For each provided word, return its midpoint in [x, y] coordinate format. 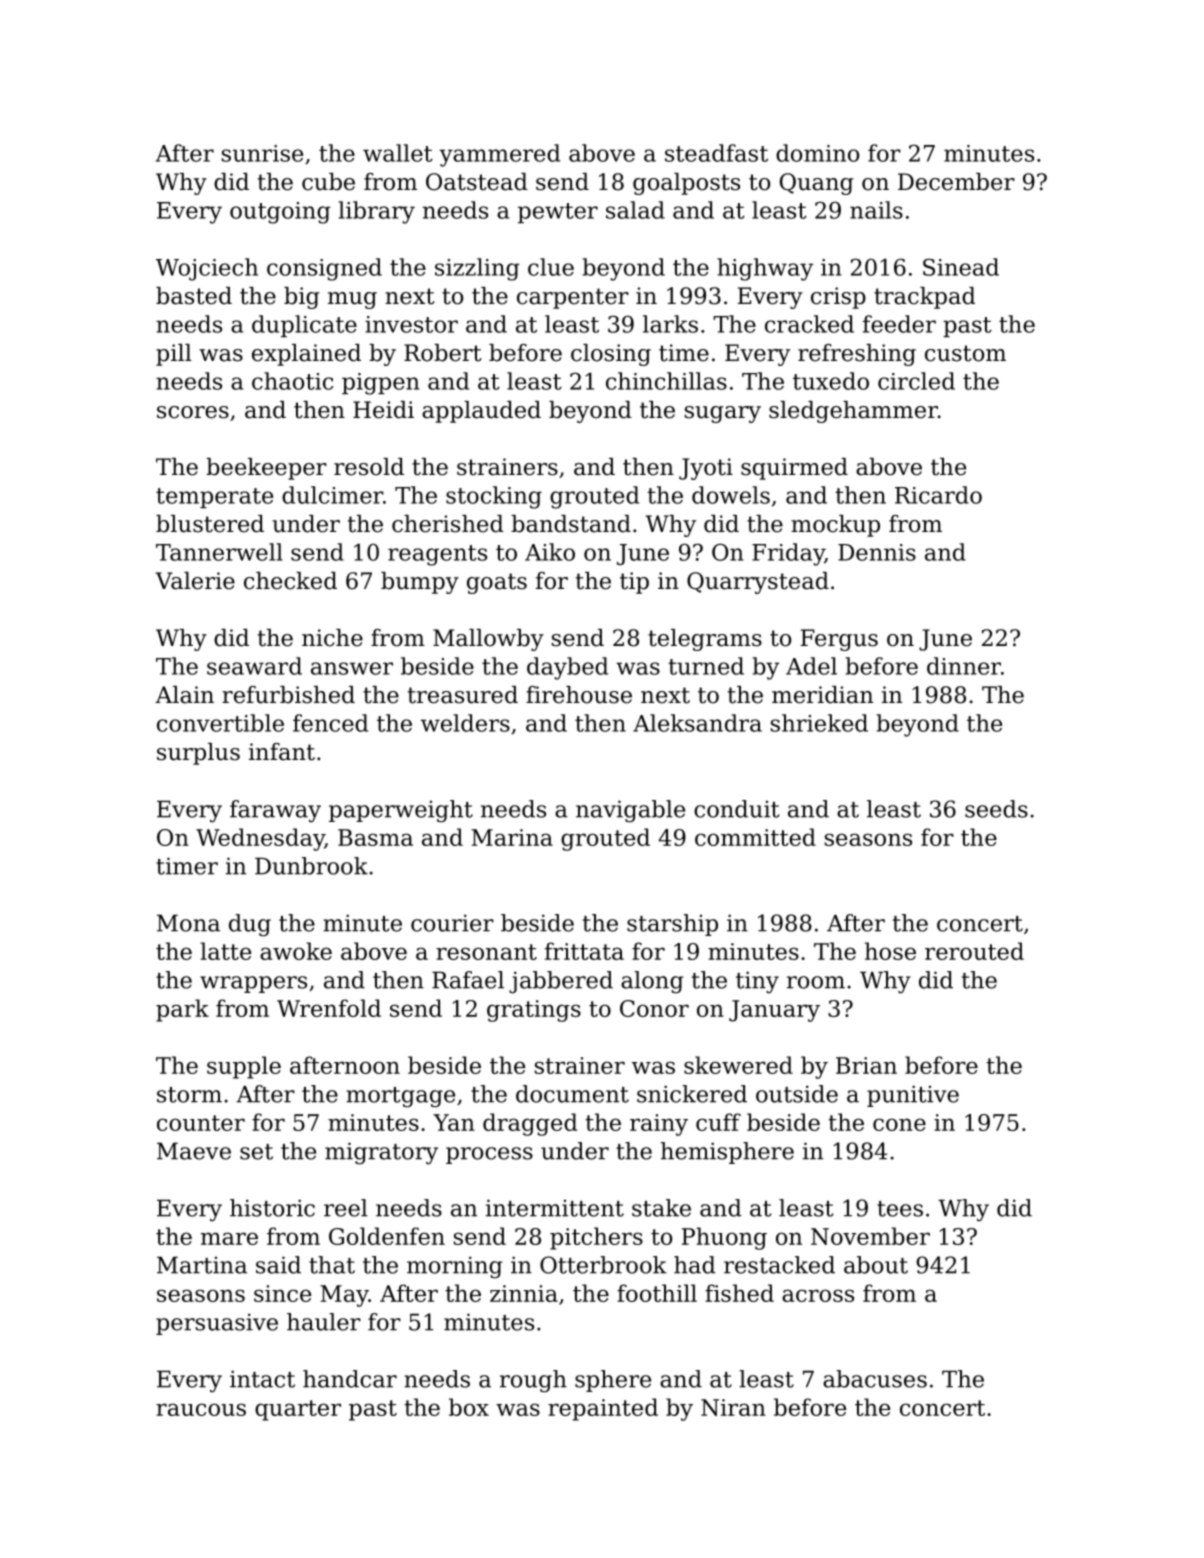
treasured [462, 695]
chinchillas [666, 381]
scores [193, 412]
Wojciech [207, 269]
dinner [964, 666]
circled [916, 381]
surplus [198, 754]
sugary [723, 414]
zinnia [524, 1293]
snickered [692, 1094]
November [870, 1236]
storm [189, 1095]
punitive [913, 1096]
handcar [350, 1379]
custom [965, 353]
